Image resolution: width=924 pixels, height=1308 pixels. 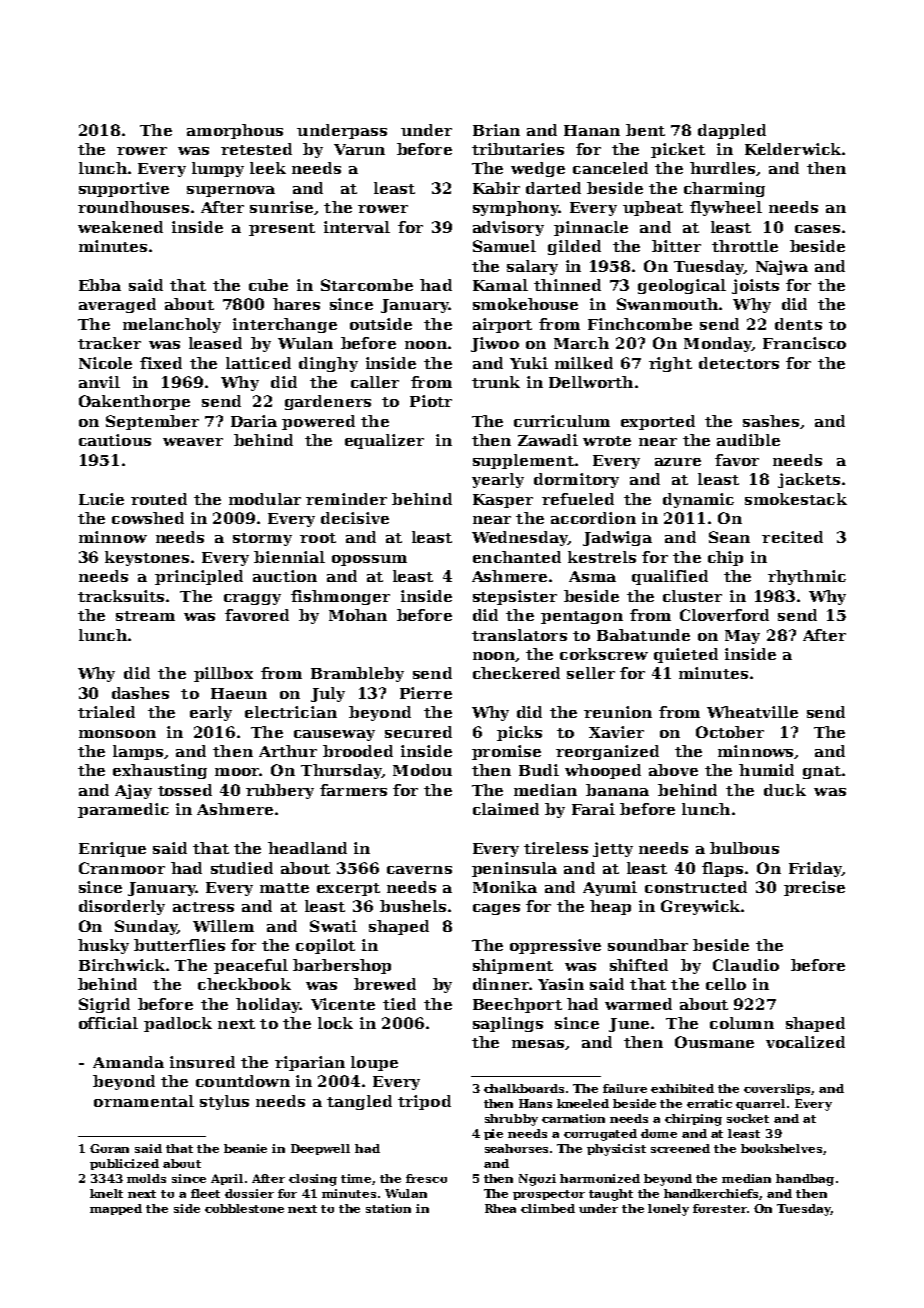 What do you see at coordinates (645, 130) in the screenshot?
I see `bent` at bounding box center [645, 130].
